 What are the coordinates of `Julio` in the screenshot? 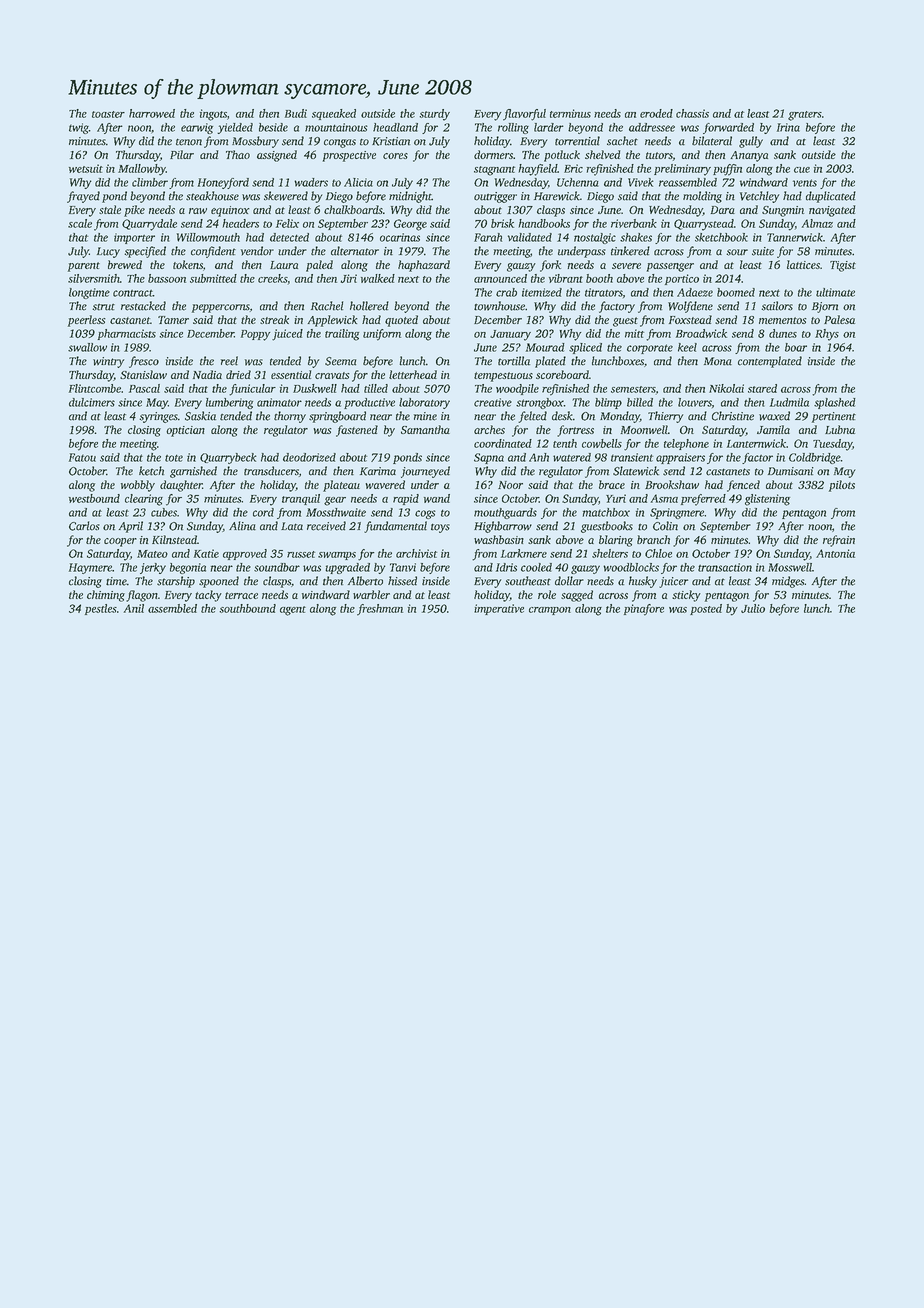 It's located at (753, 608).
